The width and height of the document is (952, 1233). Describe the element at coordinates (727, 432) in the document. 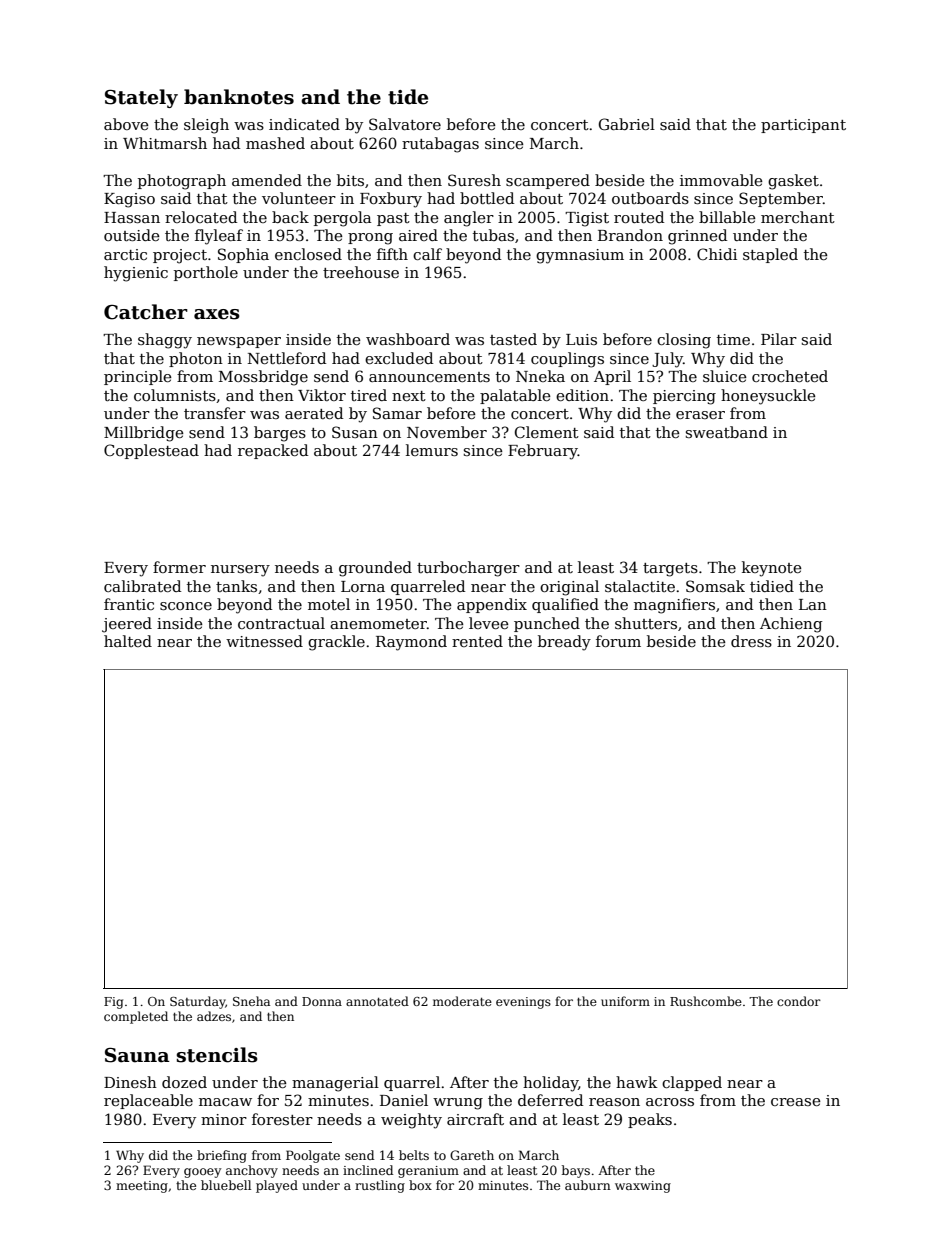

I see `sweatband` at that location.
